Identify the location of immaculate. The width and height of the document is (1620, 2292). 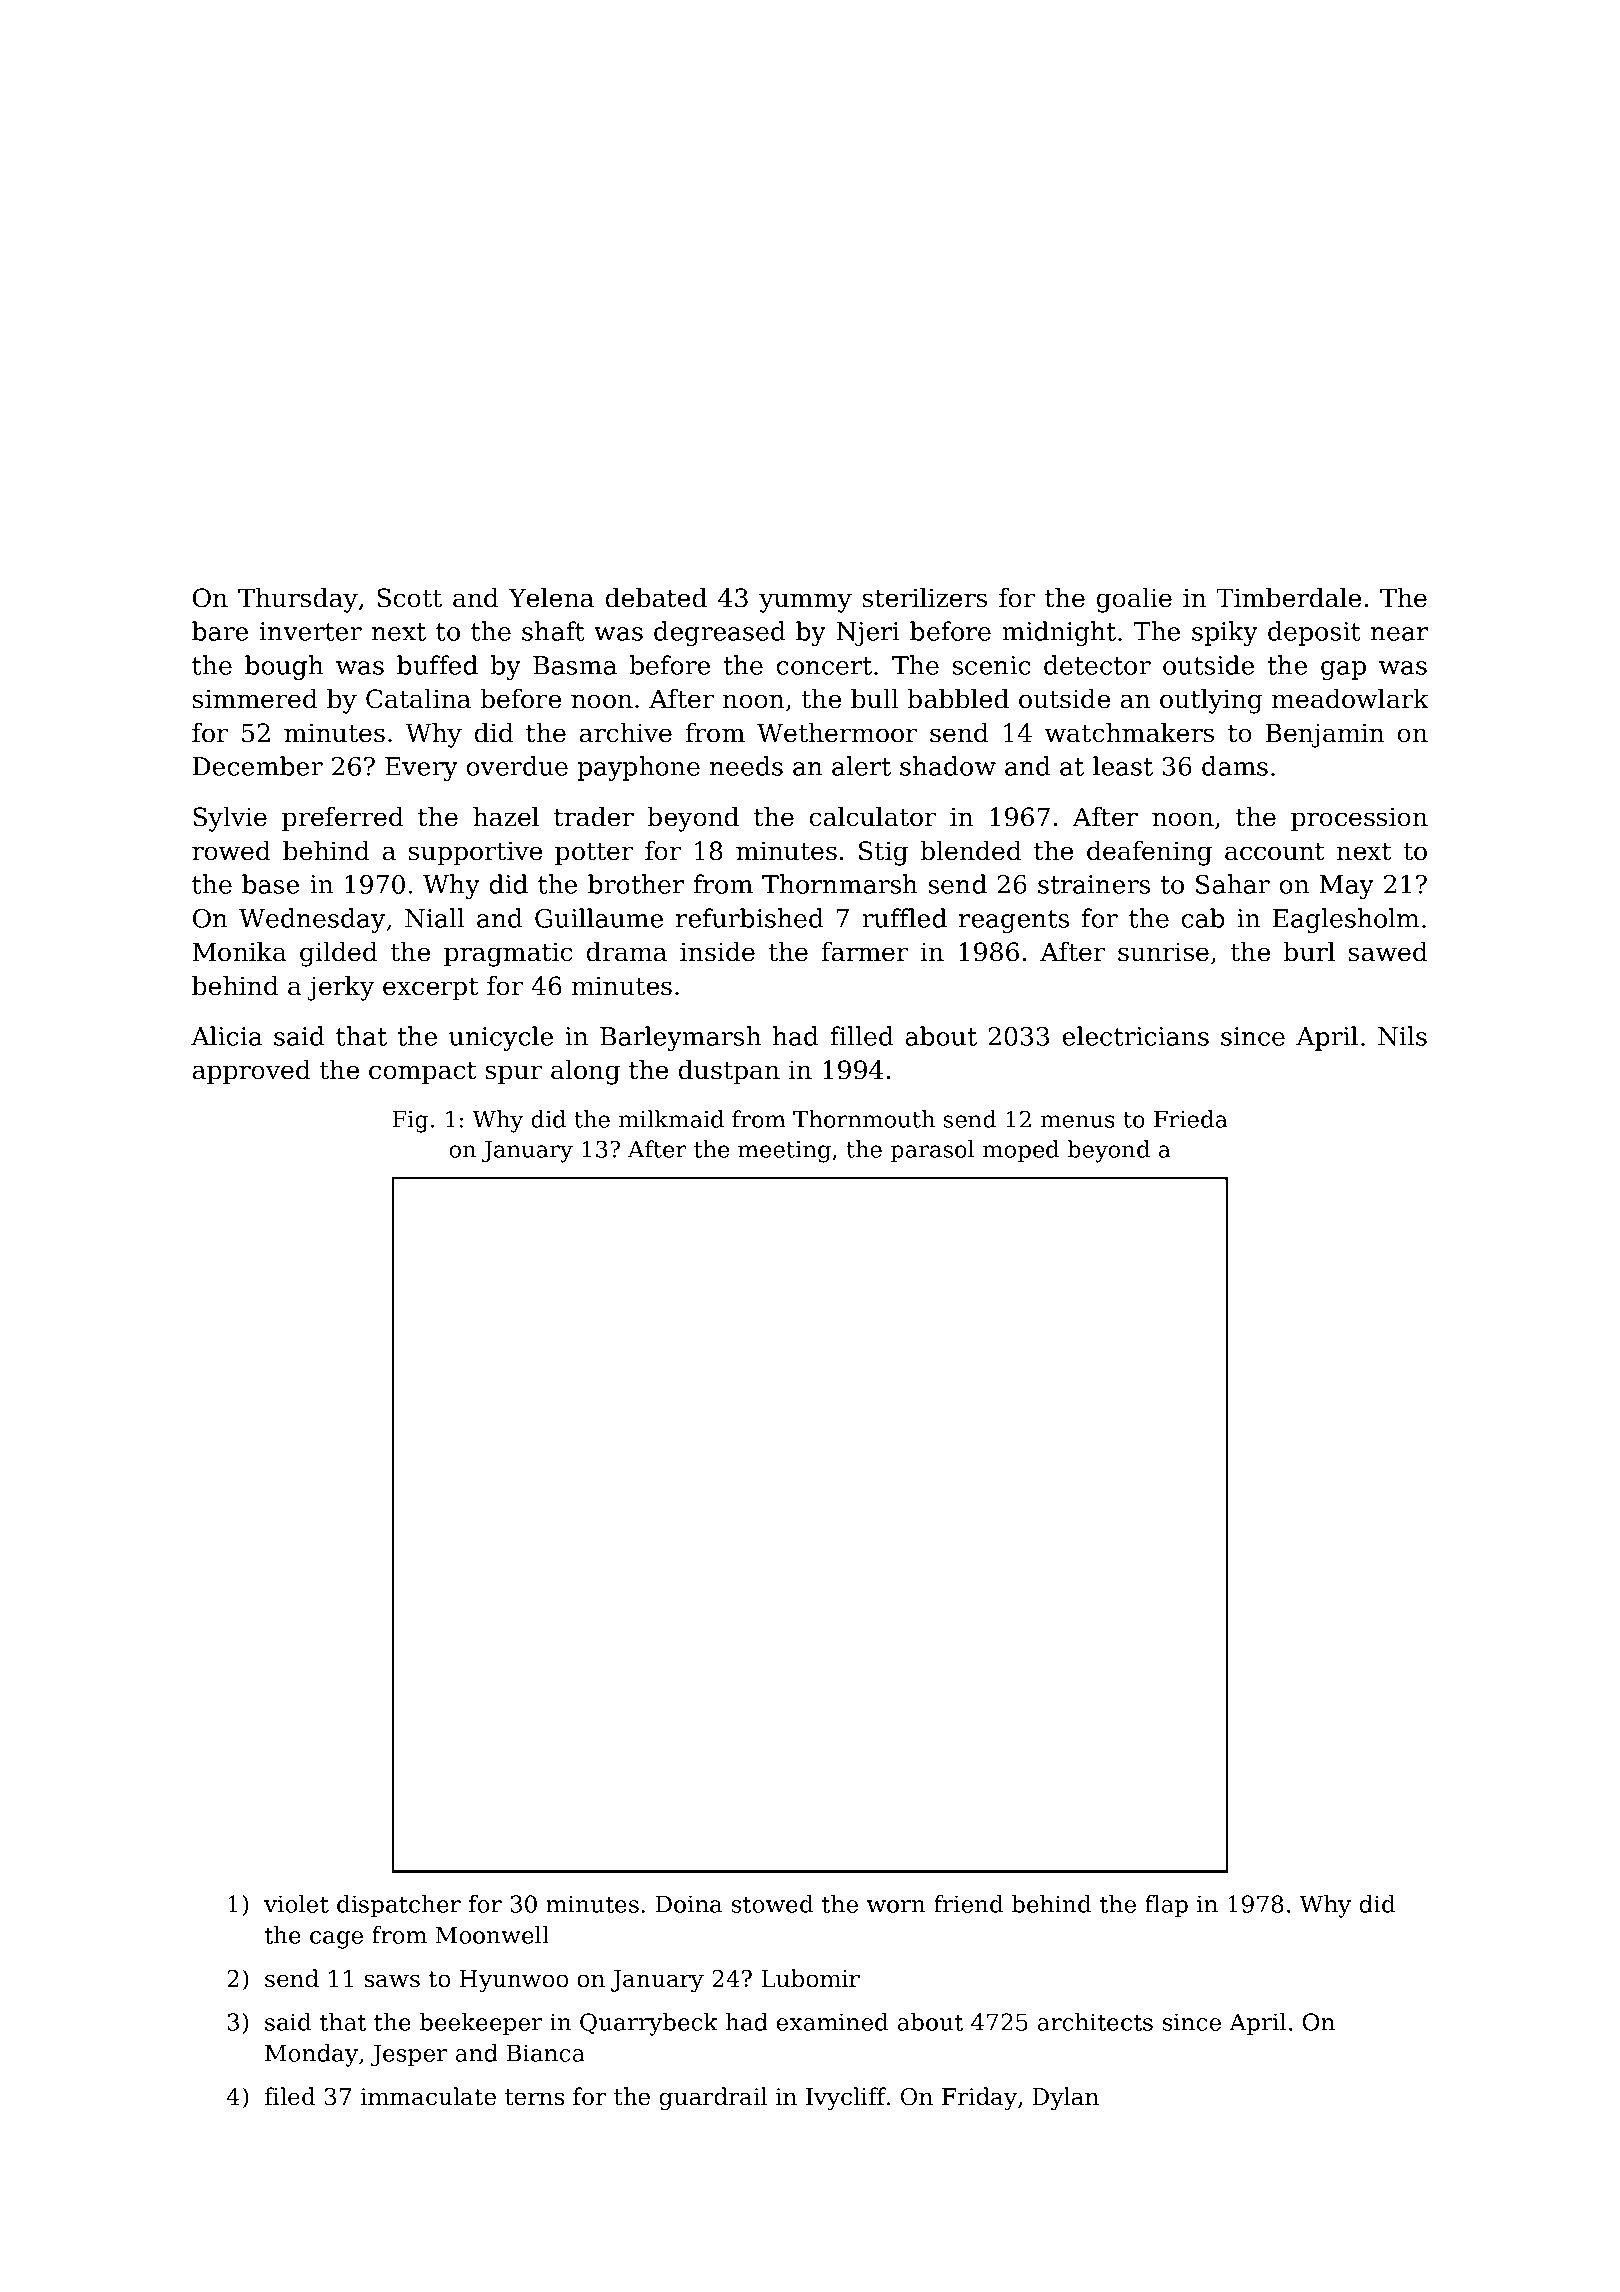
(428, 2096).
